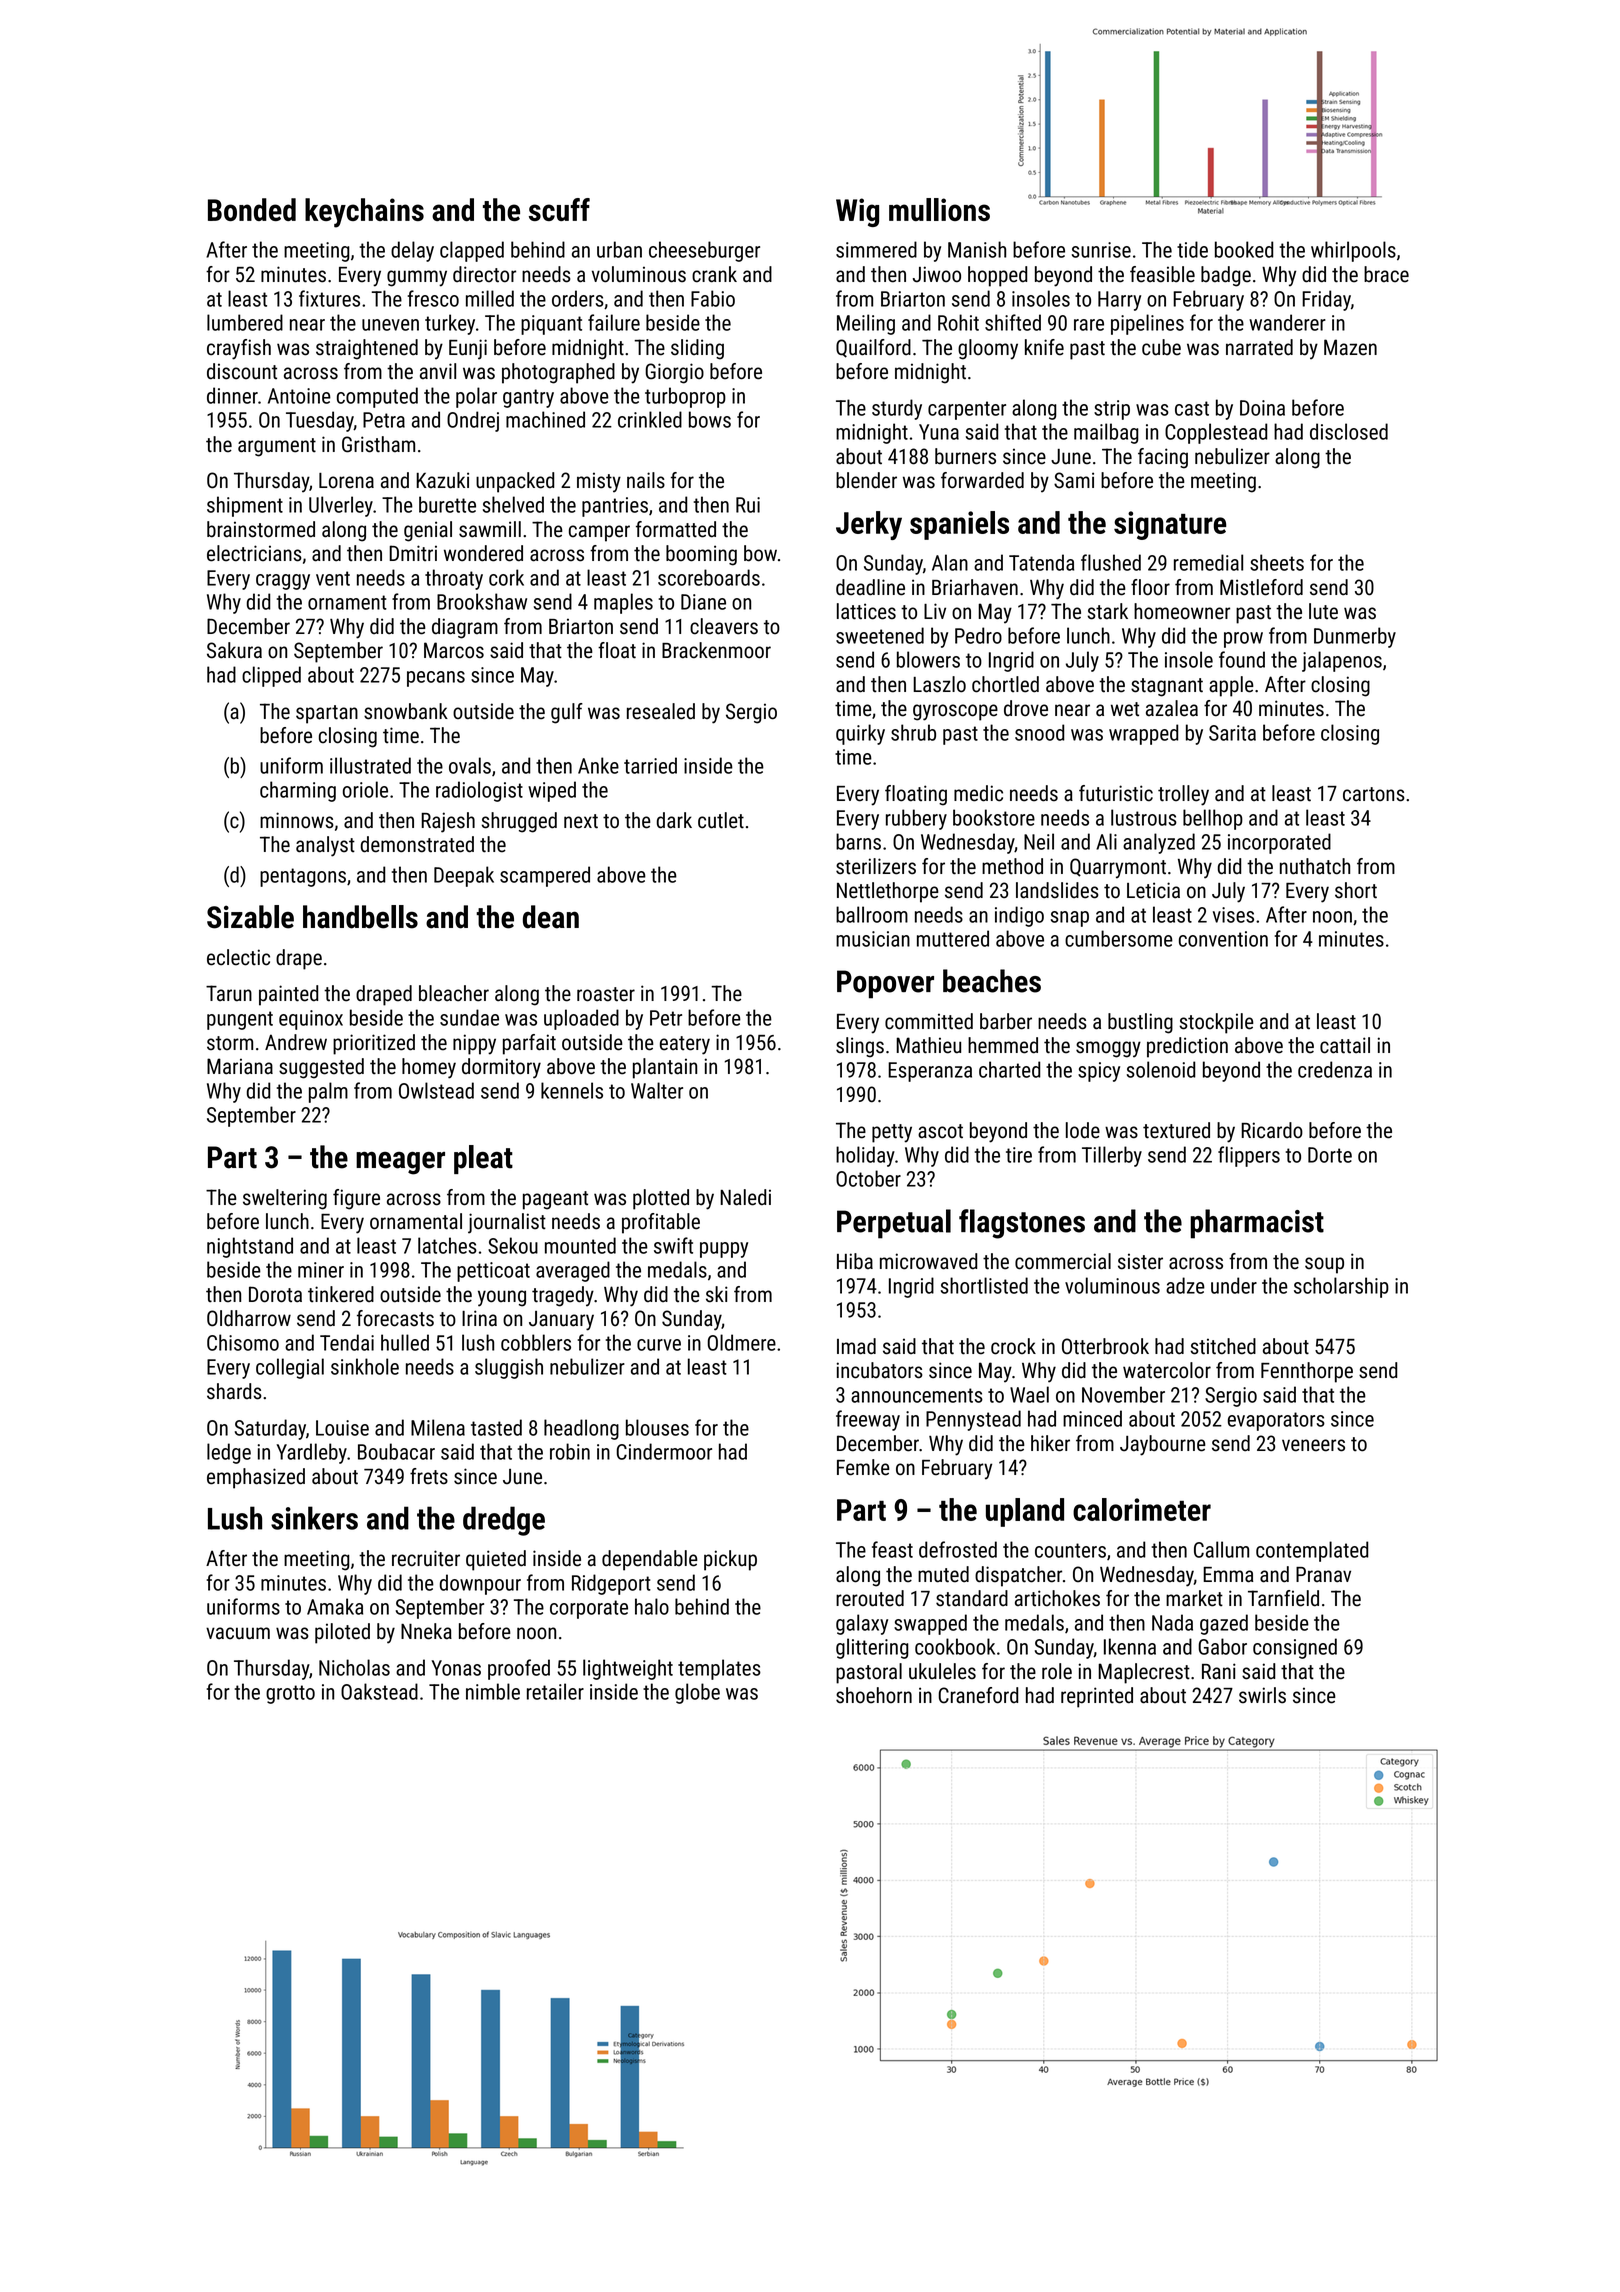 This screenshot has width=1620, height=2292. I want to click on dark, so click(674, 820).
